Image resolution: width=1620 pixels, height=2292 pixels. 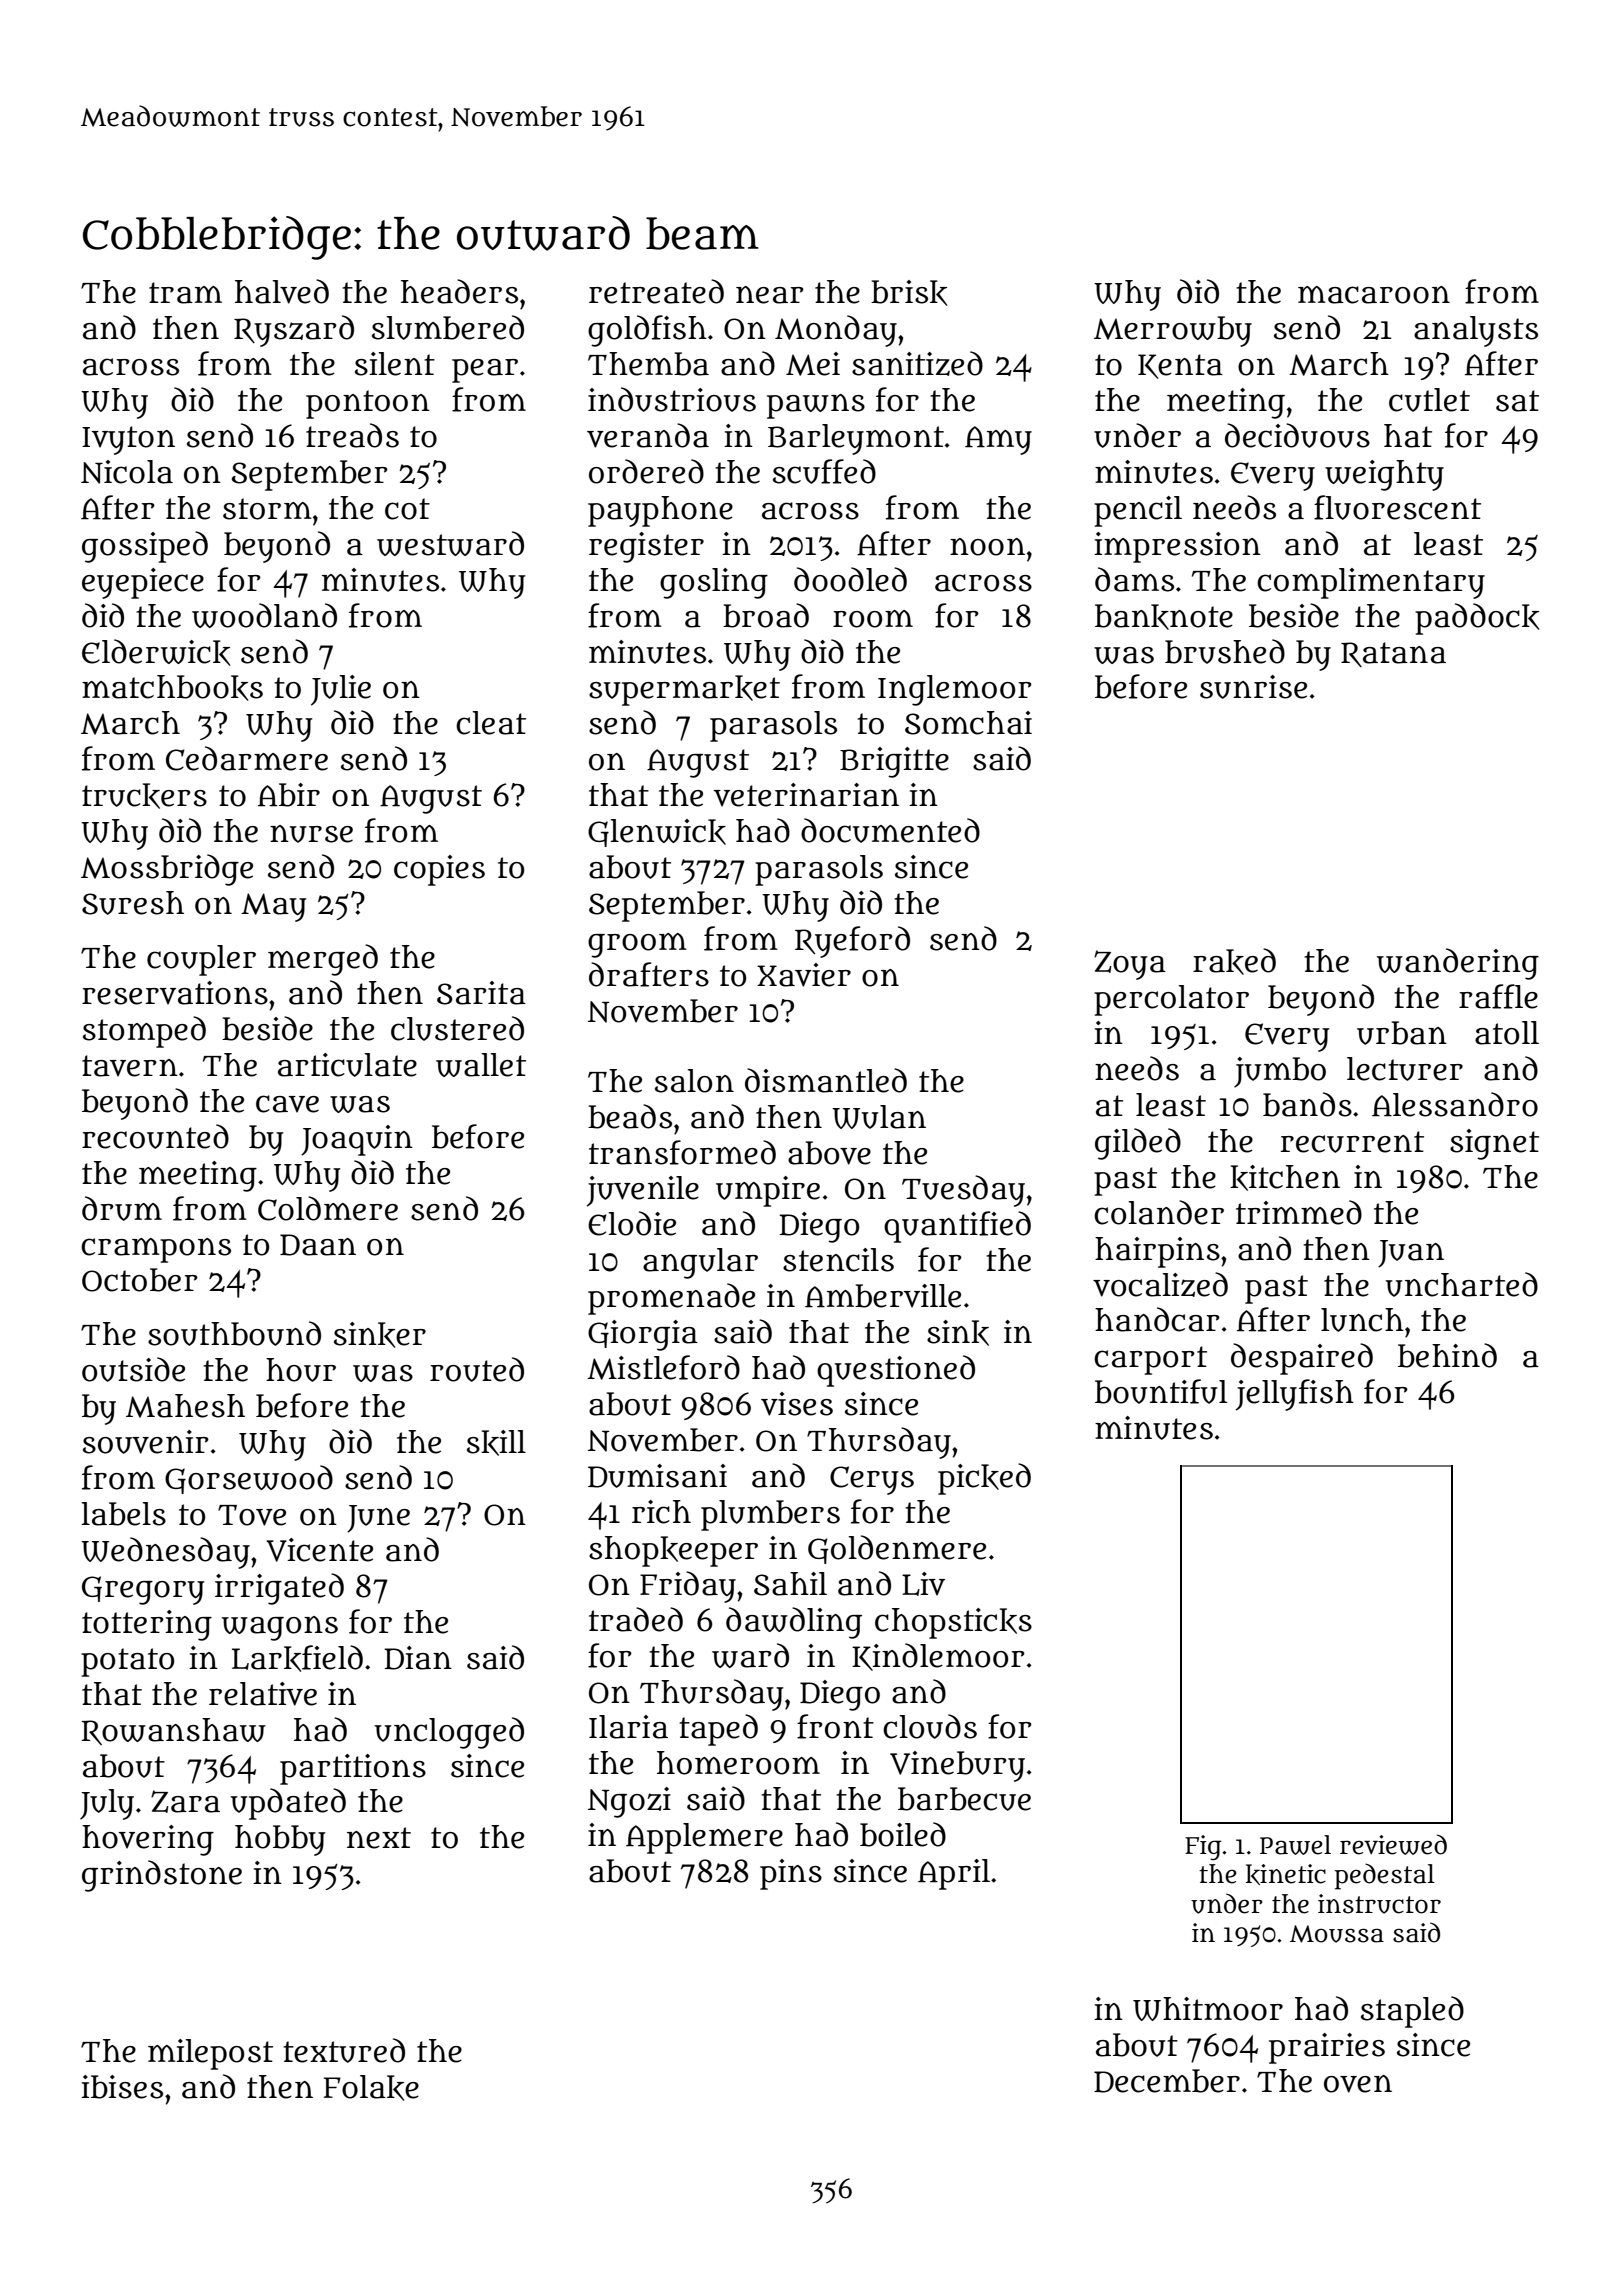 I want to click on headers, so click(x=459, y=291).
